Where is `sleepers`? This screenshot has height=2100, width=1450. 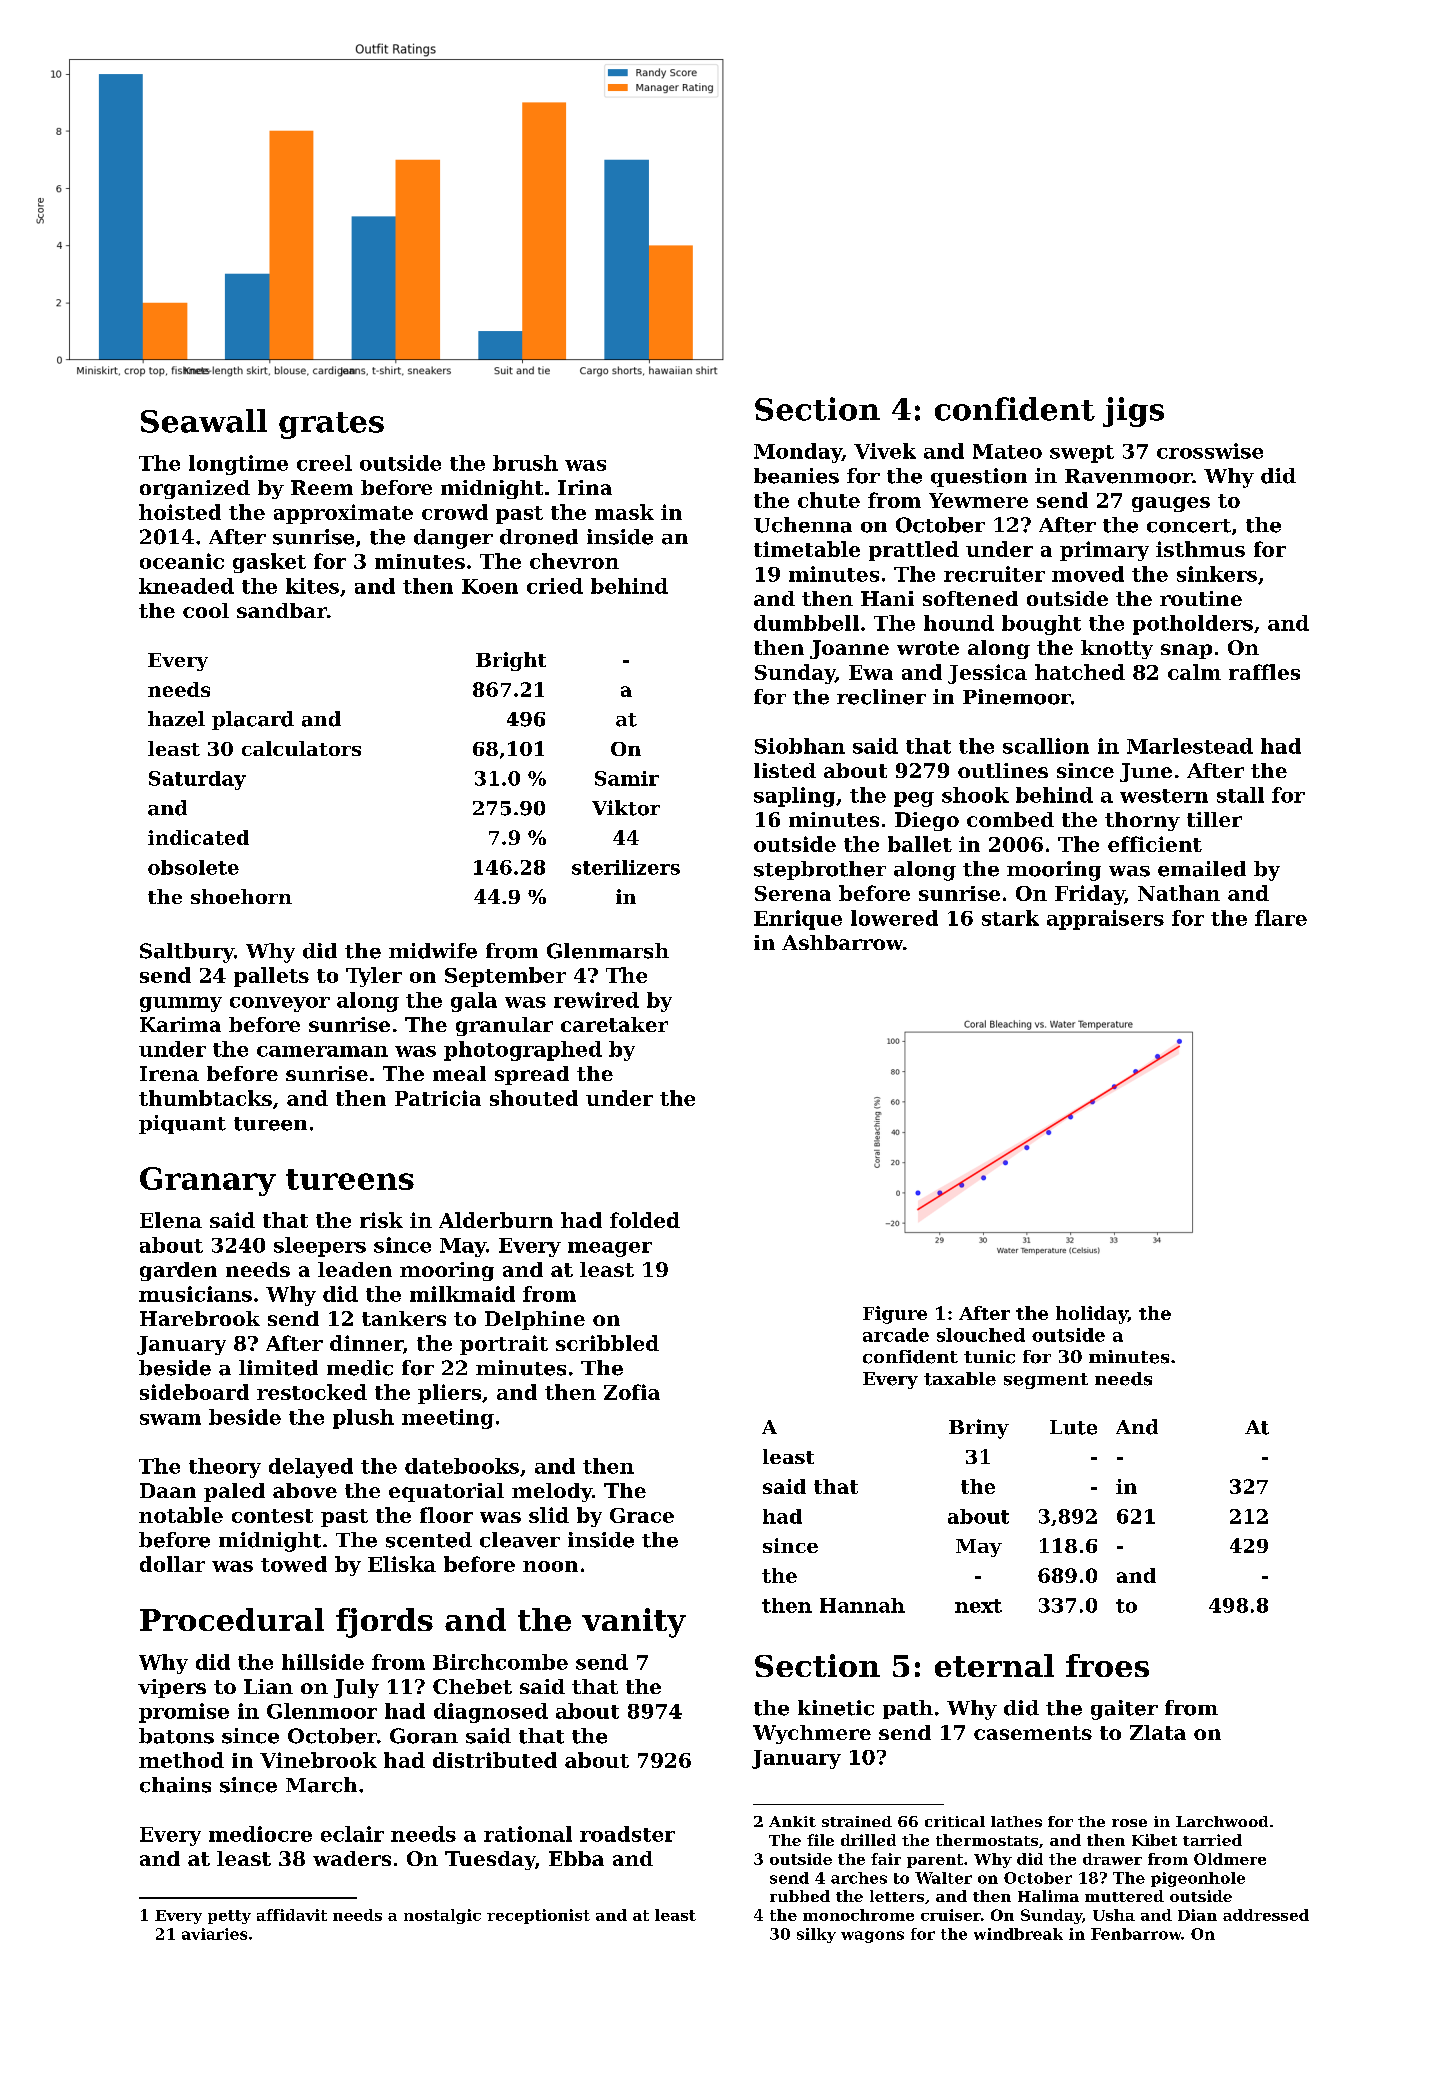 sleepers is located at coordinates (320, 1247).
